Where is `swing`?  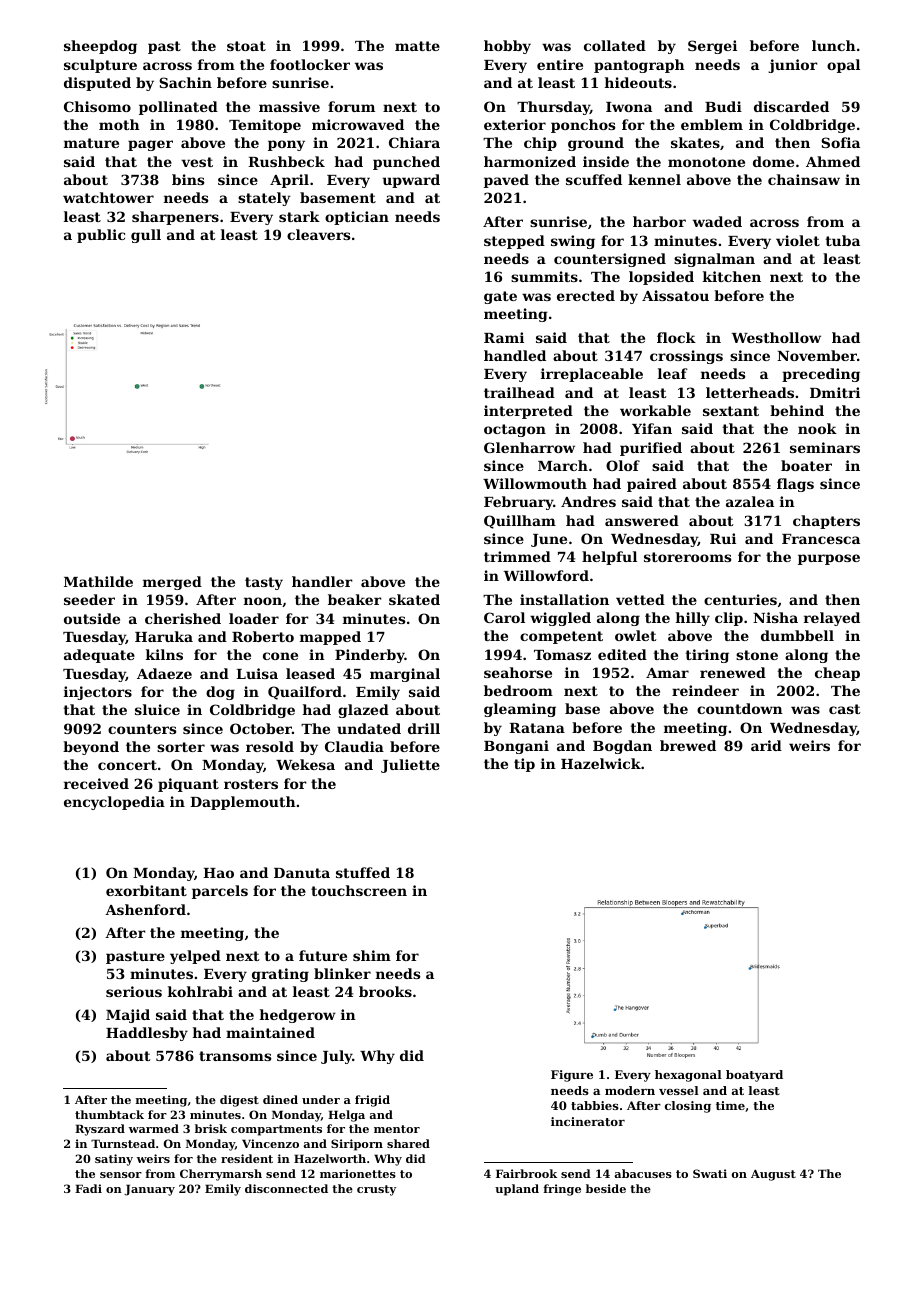 swing is located at coordinates (573, 242).
